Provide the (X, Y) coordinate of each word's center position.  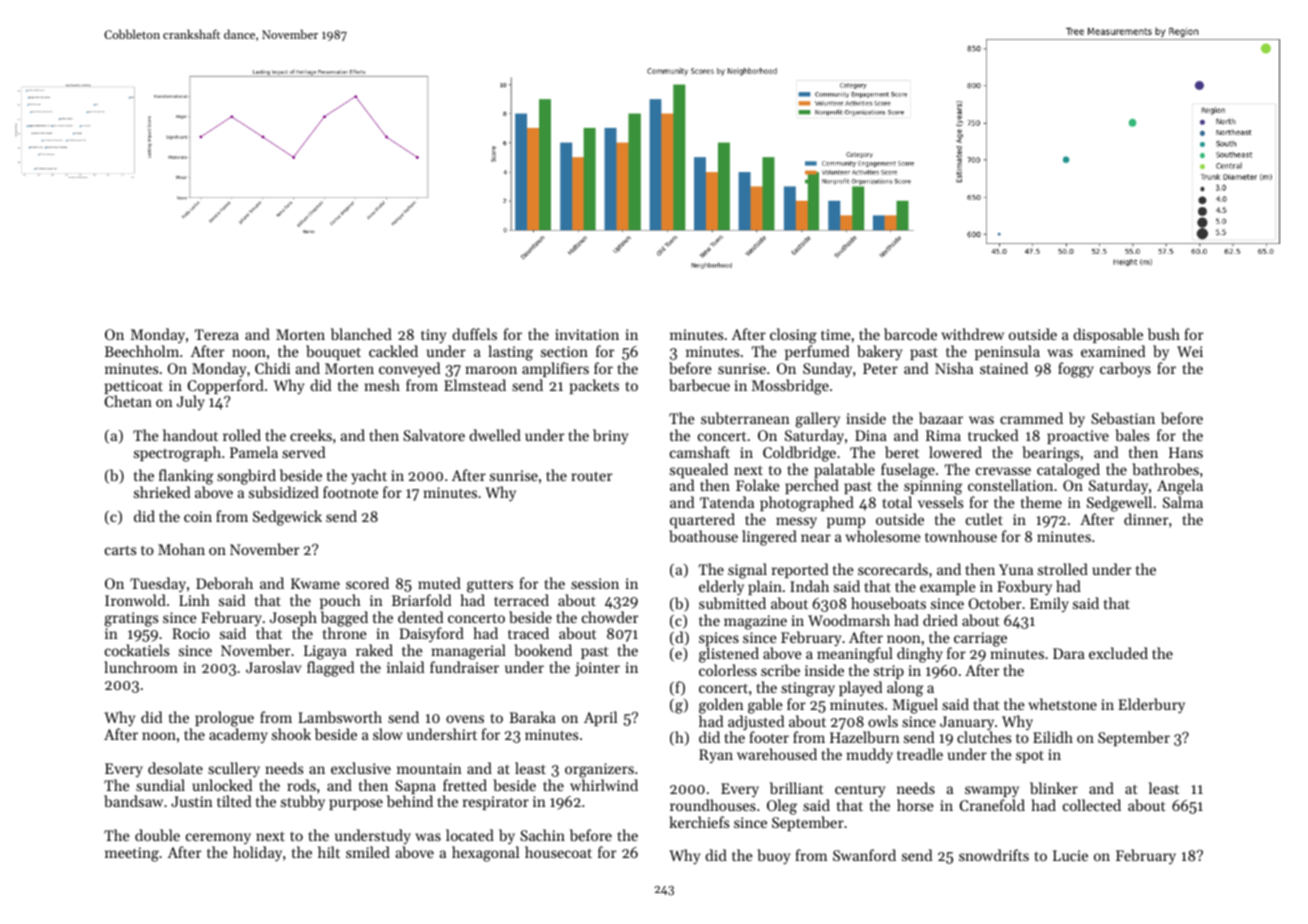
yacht (369, 476)
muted (439, 583)
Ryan (716, 756)
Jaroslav (273, 667)
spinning (933, 487)
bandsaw (133, 801)
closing (793, 336)
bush (1164, 334)
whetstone (1062, 704)
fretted (465, 785)
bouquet (333, 353)
